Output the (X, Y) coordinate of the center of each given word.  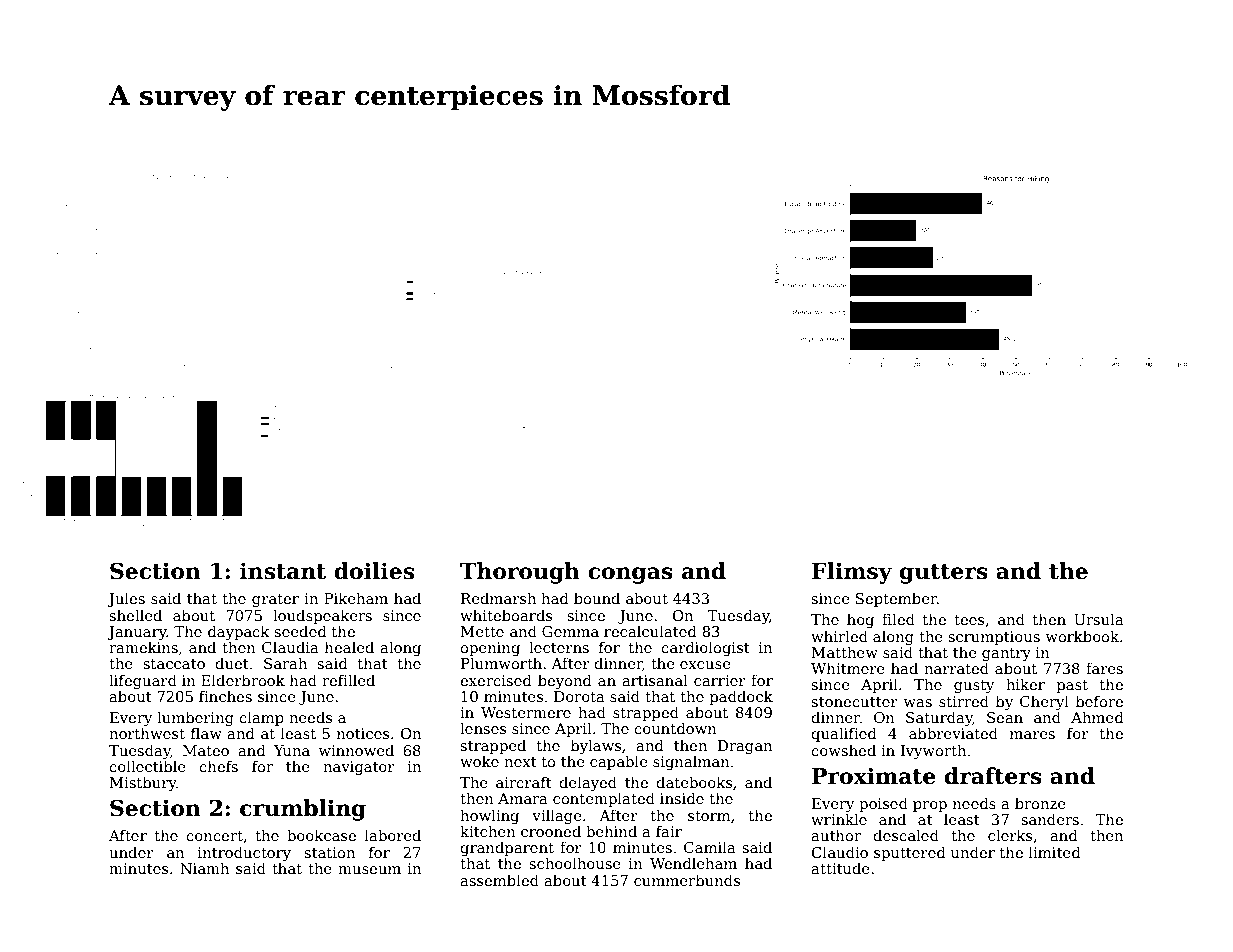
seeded (300, 631)
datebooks (694, 782)
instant (283, 571)
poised (883, 804)
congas (630, 575)
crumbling (303, 810)
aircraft (524, 782)
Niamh (204, 868)
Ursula (1099, 619)
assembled (499, 880)
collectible (147, 766)
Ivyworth (933, 751)
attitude (840, 868)
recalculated (650, 631)
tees (969, 620)
